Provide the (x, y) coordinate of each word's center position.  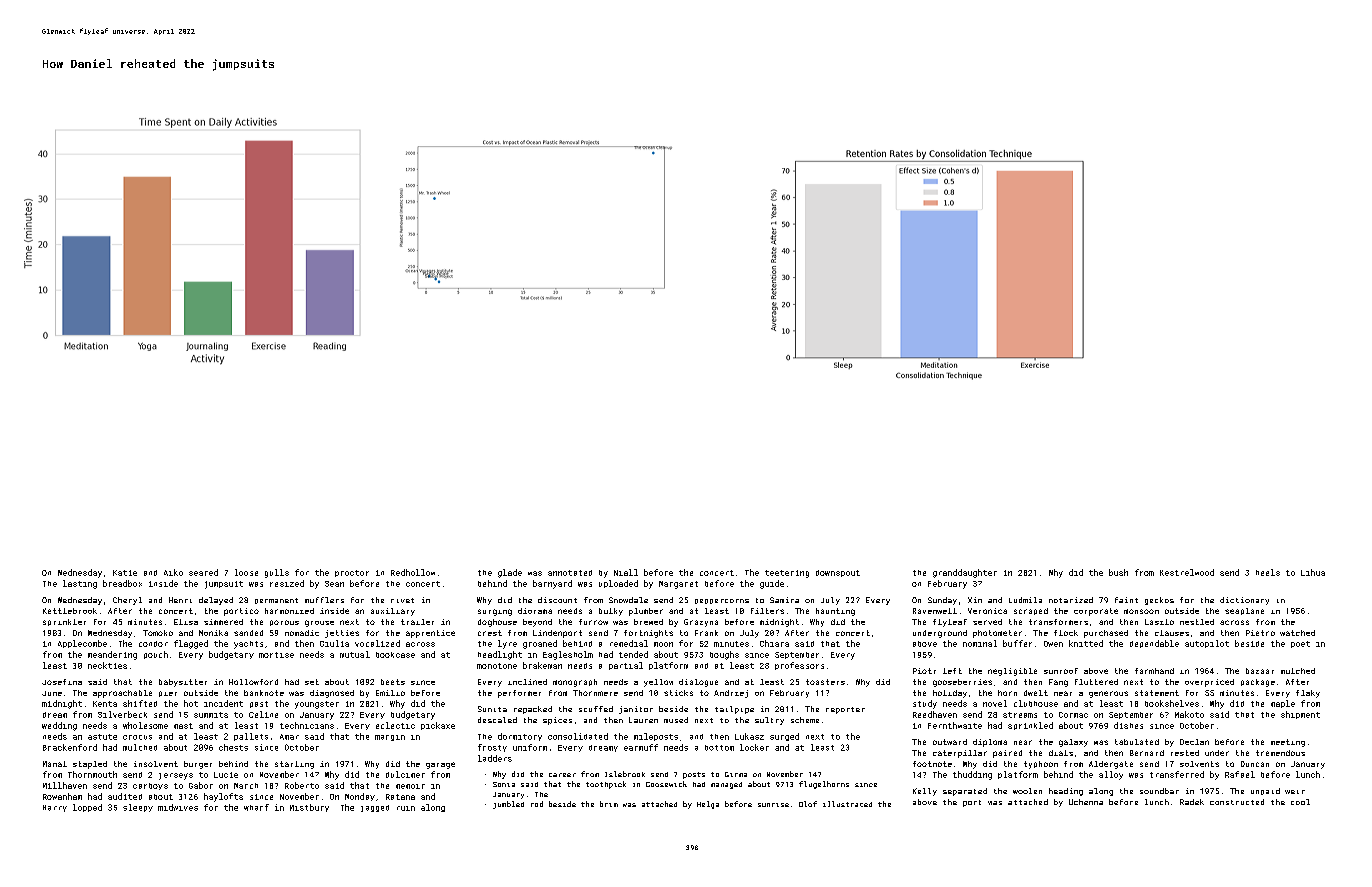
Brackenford (70, 747)
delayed (216, 601)
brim (609, 804)
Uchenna (1086, 802)
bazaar (1260, 671)
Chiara (774, 643)
